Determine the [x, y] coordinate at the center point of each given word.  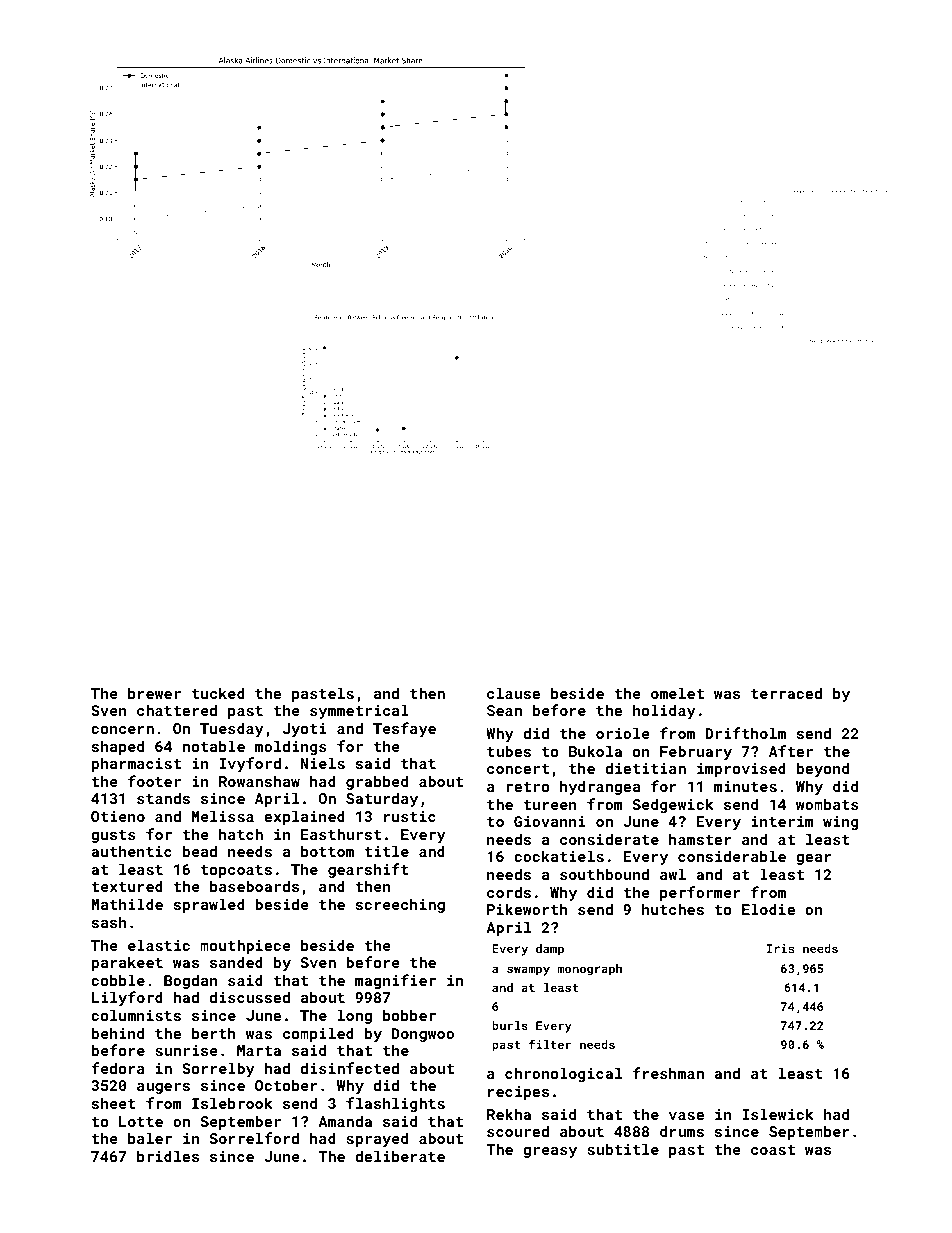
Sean [504, 710]
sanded [236, 962]
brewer [154, 693]
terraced [786, 693]
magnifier [395, 981]
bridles [168, 1156]
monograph [589, 970]
